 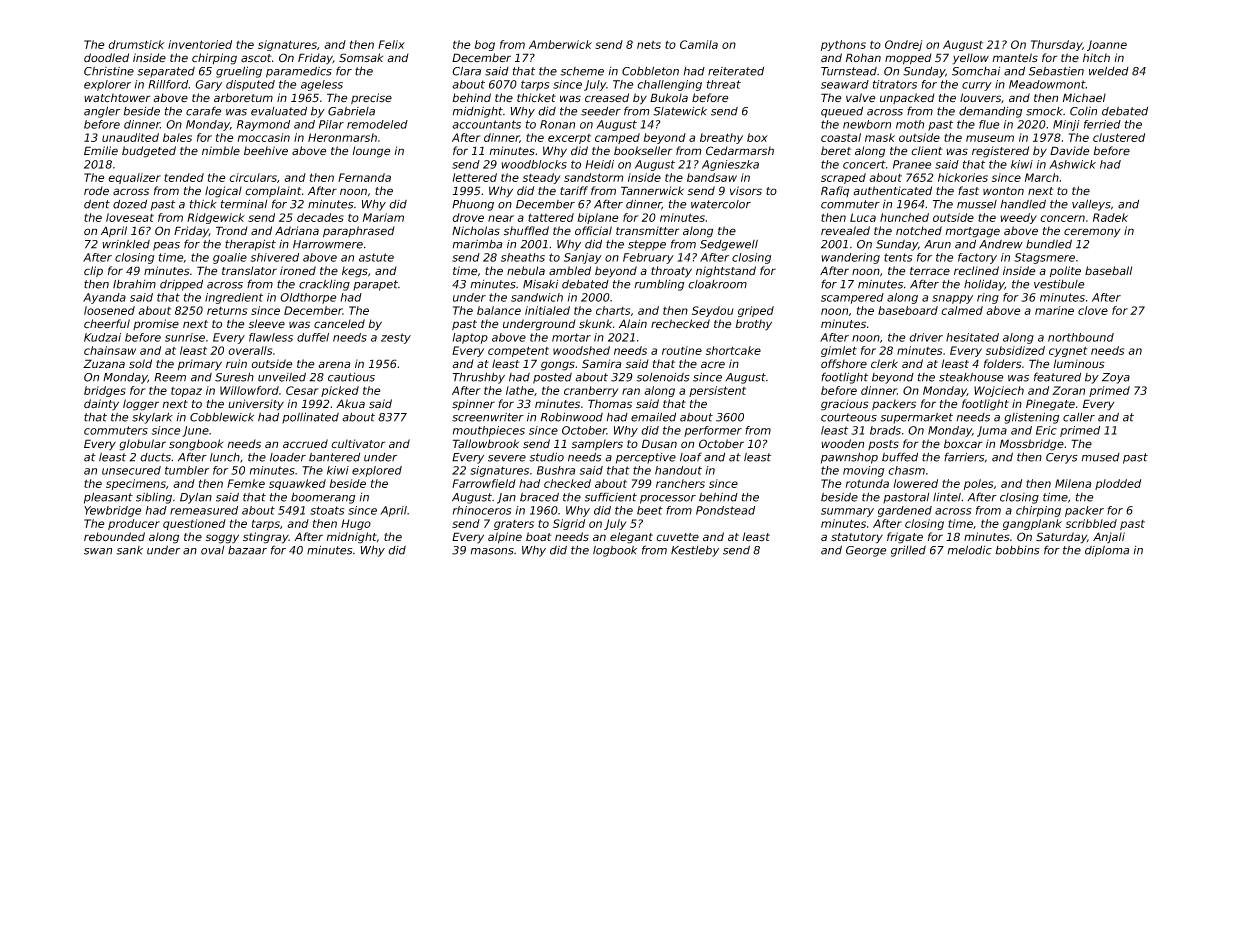 What do you see at coordinates (223, 192) in the screenshot?
I see `logical` at bounding box center [223, 192].
